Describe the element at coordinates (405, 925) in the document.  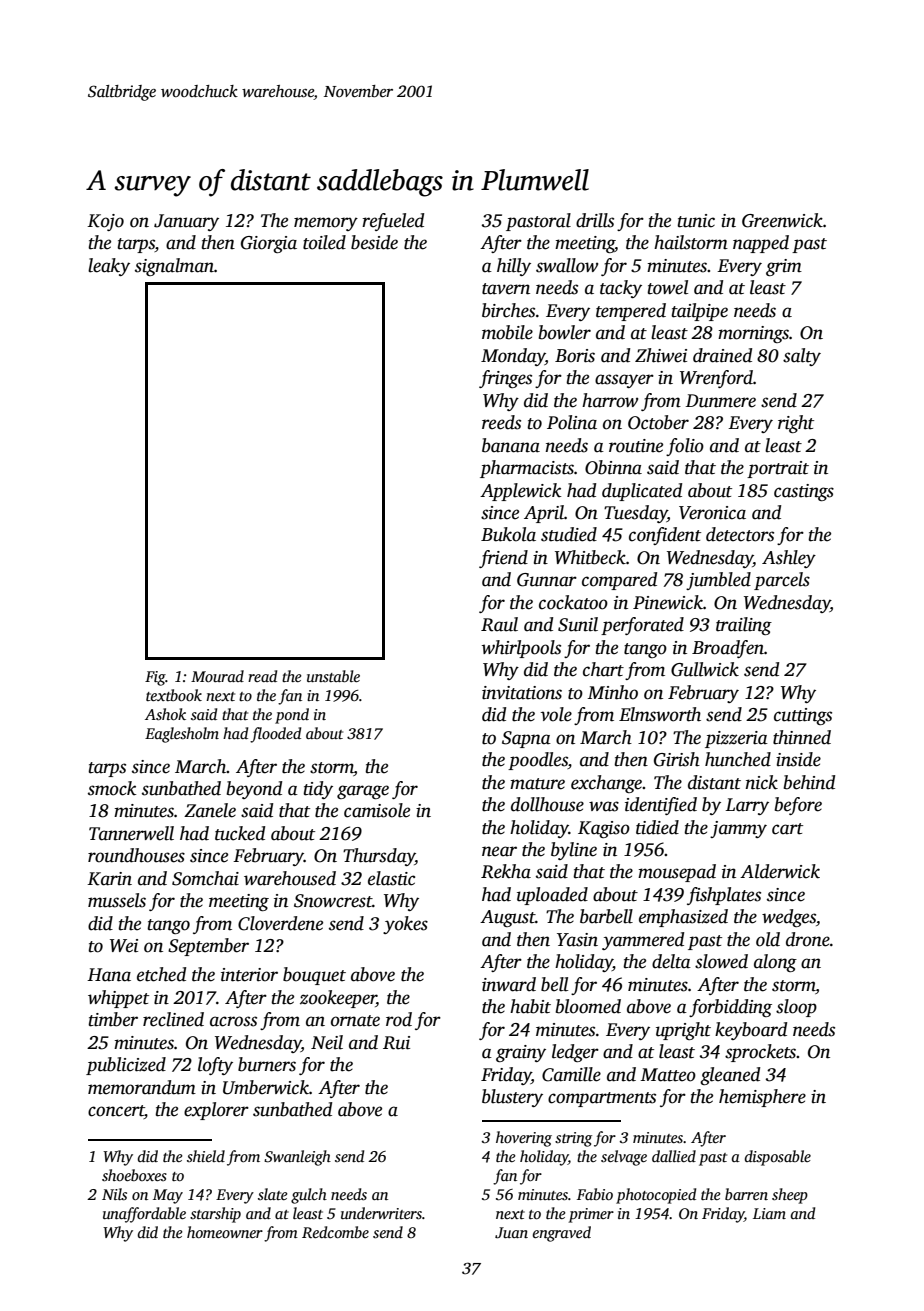
I see `yokes` at that location.
